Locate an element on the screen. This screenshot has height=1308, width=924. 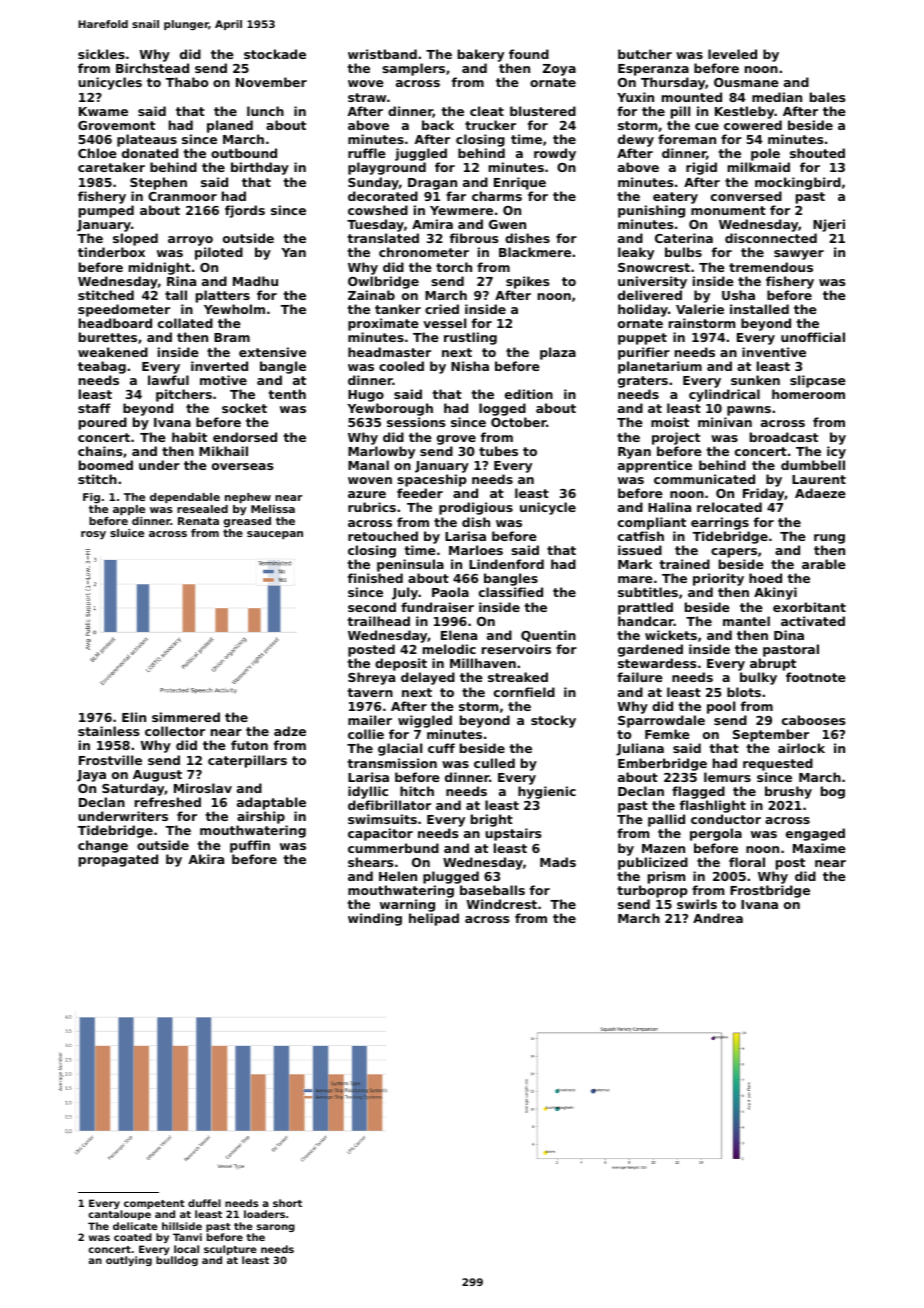
back is located at coordinates (438, 125).
